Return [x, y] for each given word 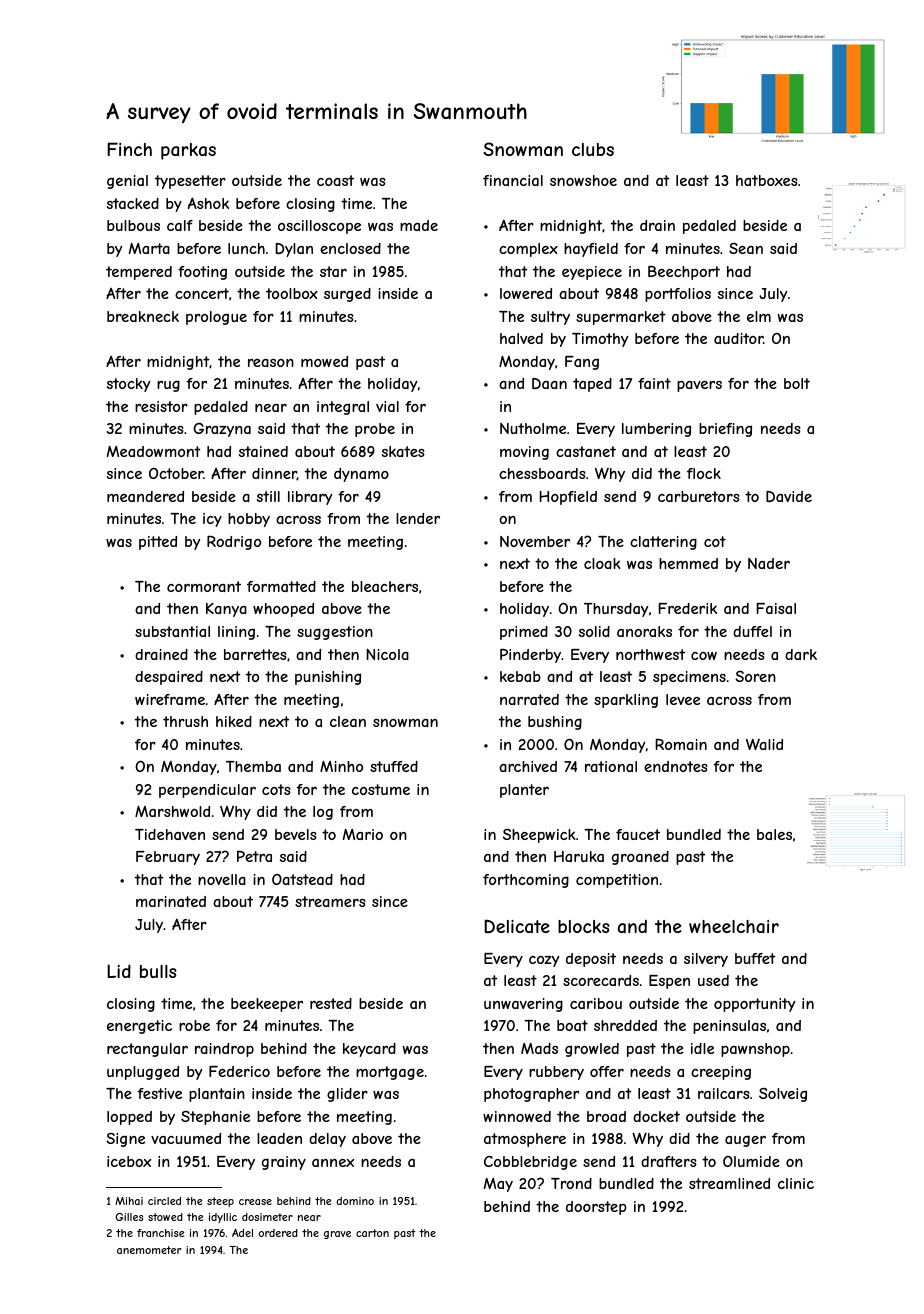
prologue [216, 318]
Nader [769, 563]
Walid [764, 744]
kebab [520, 676]
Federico [239, 1071]
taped [592, 385]
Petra [254, 856]
